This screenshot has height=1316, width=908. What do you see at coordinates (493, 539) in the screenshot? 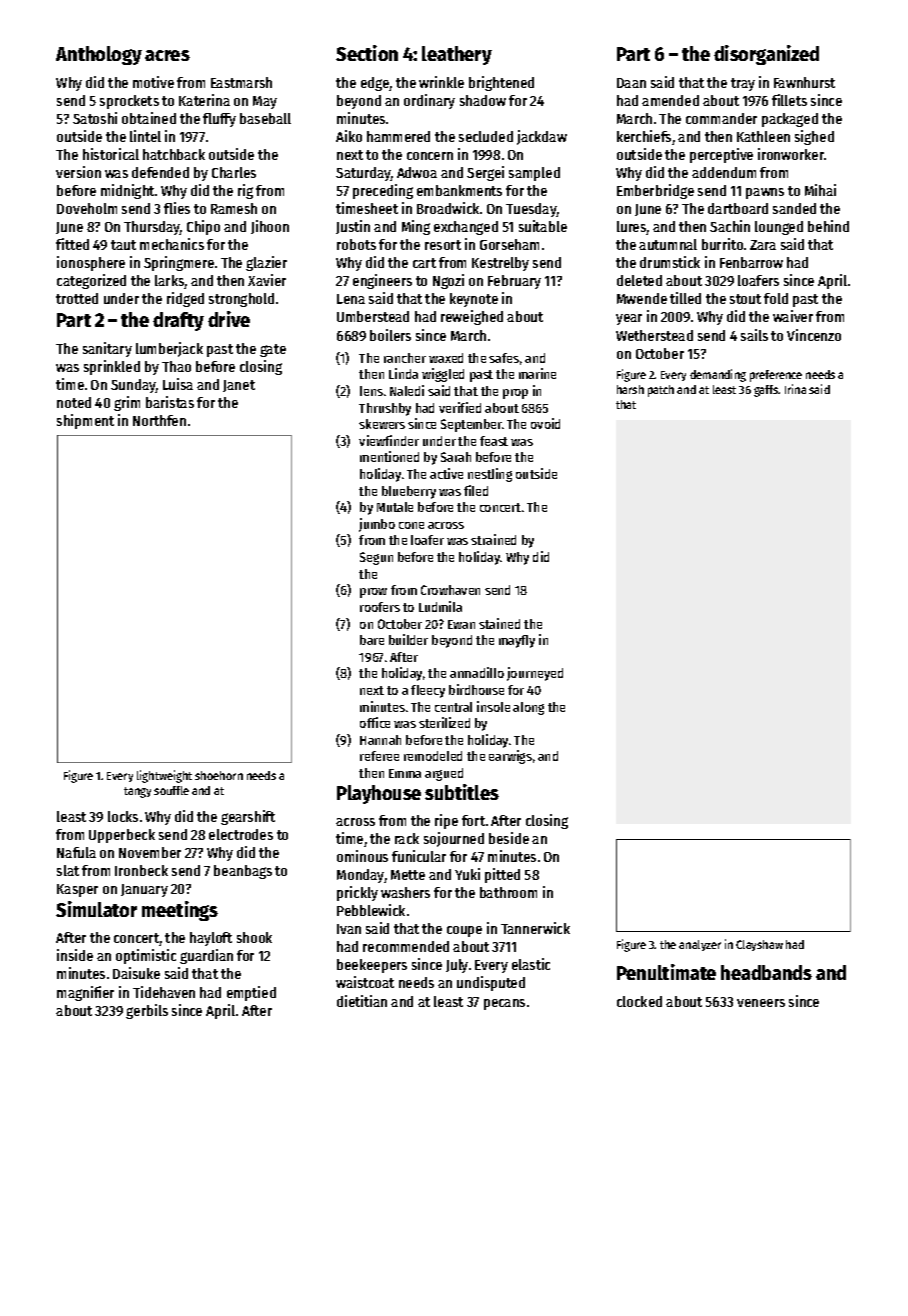
I see `strained` at bounding box center [493, 539].
